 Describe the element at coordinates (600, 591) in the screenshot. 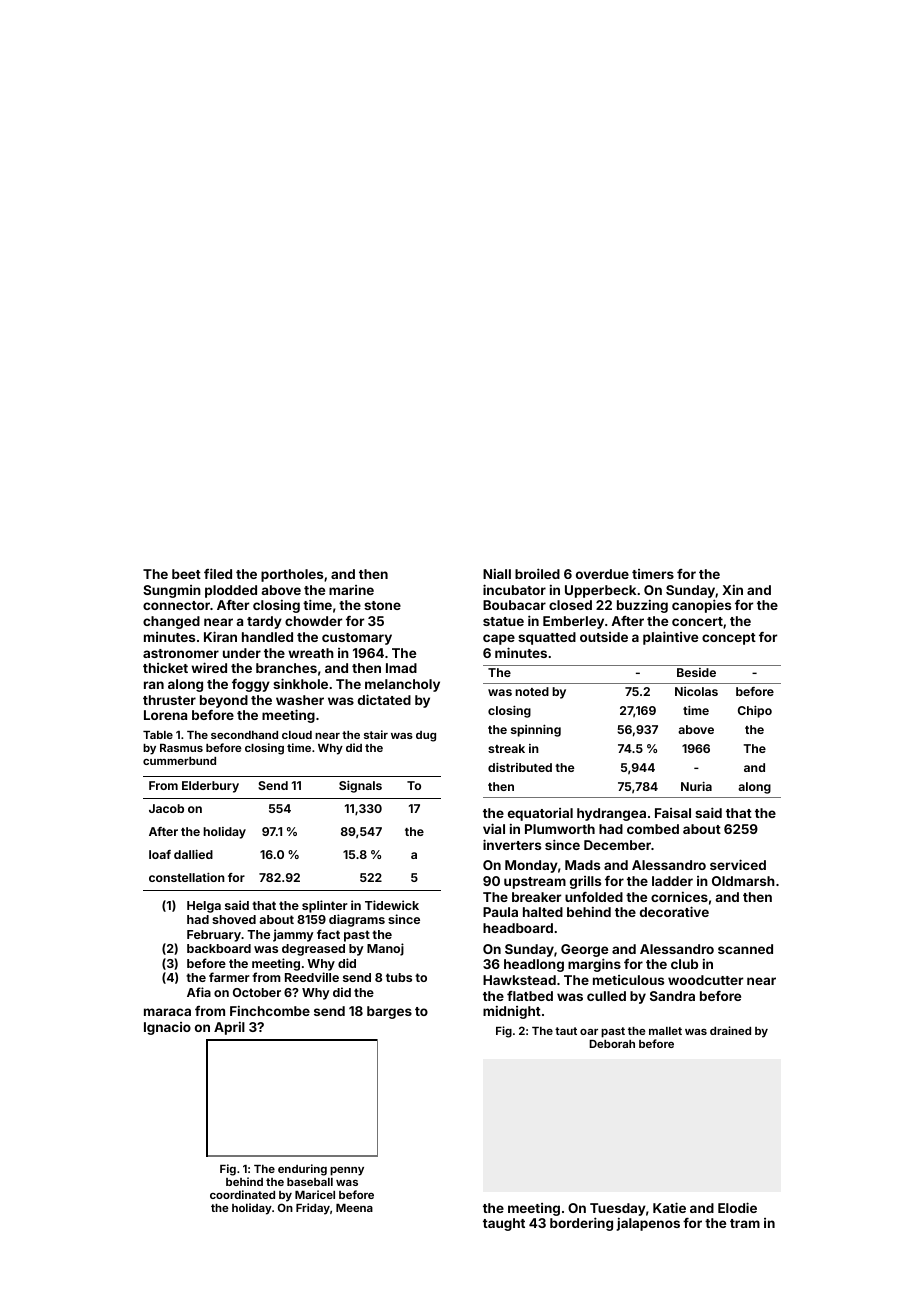

I see `Upperbeck` at that location.
